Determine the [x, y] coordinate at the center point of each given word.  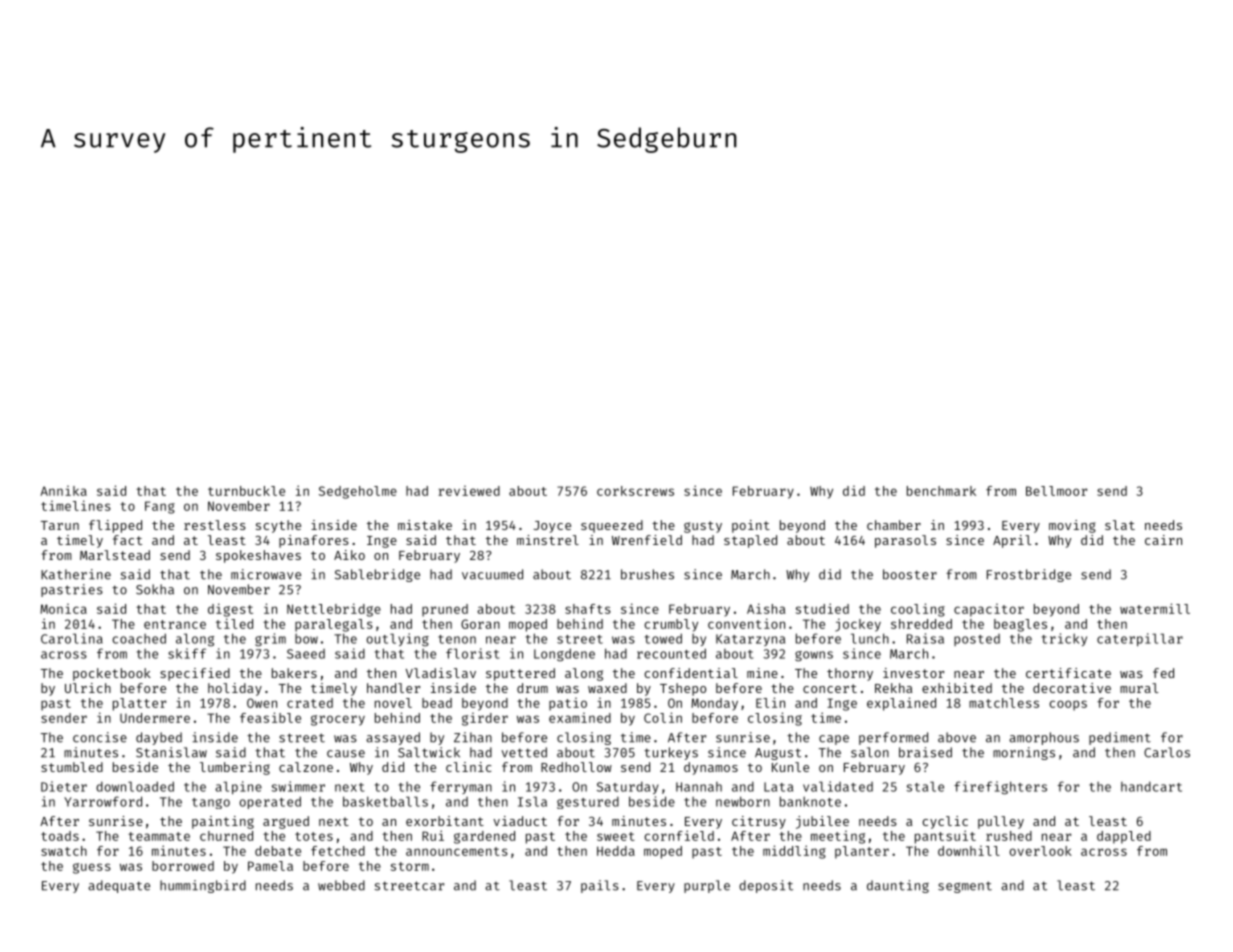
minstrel [548, 540]
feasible [270, 717]
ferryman [461, 787]
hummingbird [203, 886]
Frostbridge [1029, 575]
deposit [766, 886]
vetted [524, 752]
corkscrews [635, 491]
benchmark [941, 491]
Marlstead [115, 555]
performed [893, 738]
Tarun [60, 525]
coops [1068, 705]
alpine [238, 787]
